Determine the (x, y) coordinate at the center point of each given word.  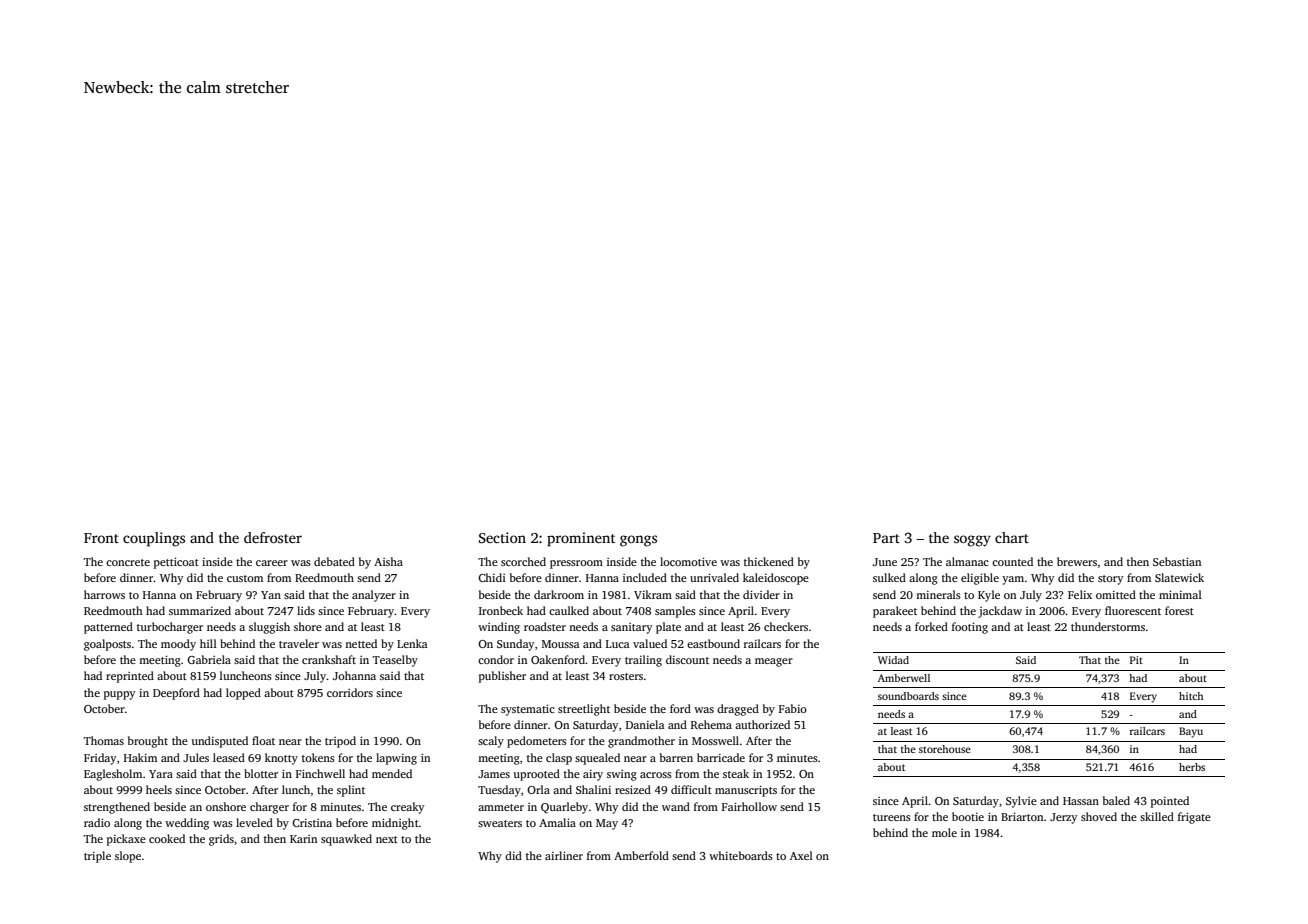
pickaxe (126, 840)
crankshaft (329, 659)
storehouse (945, 749)
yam (1013, 580)
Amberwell (904, 678)
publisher (502, 677)
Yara (161, 774)
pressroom (576, 564)
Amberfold (641, 855)
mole (944, 832)
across (656, 775)
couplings (154, 539)
